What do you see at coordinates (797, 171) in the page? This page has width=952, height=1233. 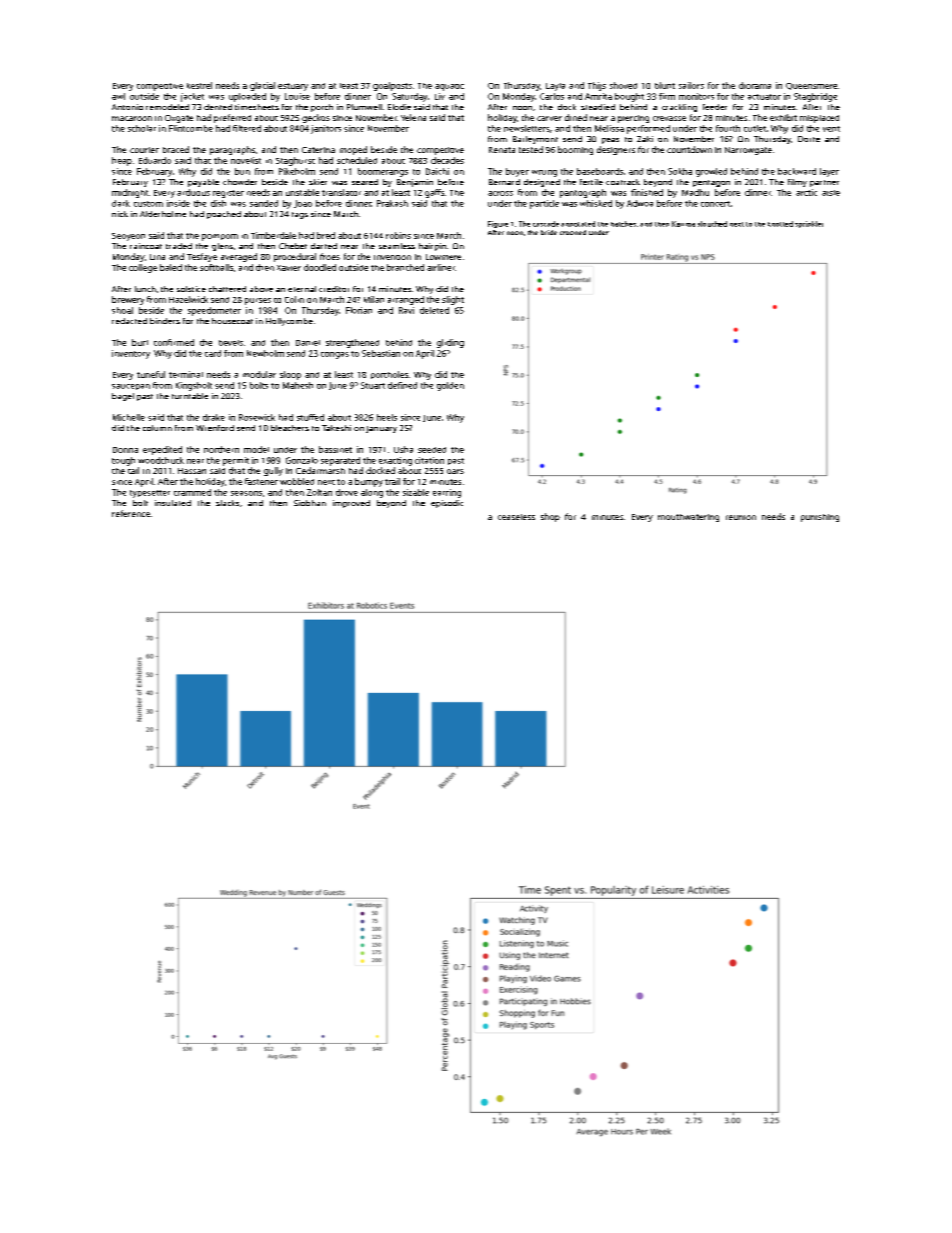 I see `backward` at bounding box center [797, 171].
